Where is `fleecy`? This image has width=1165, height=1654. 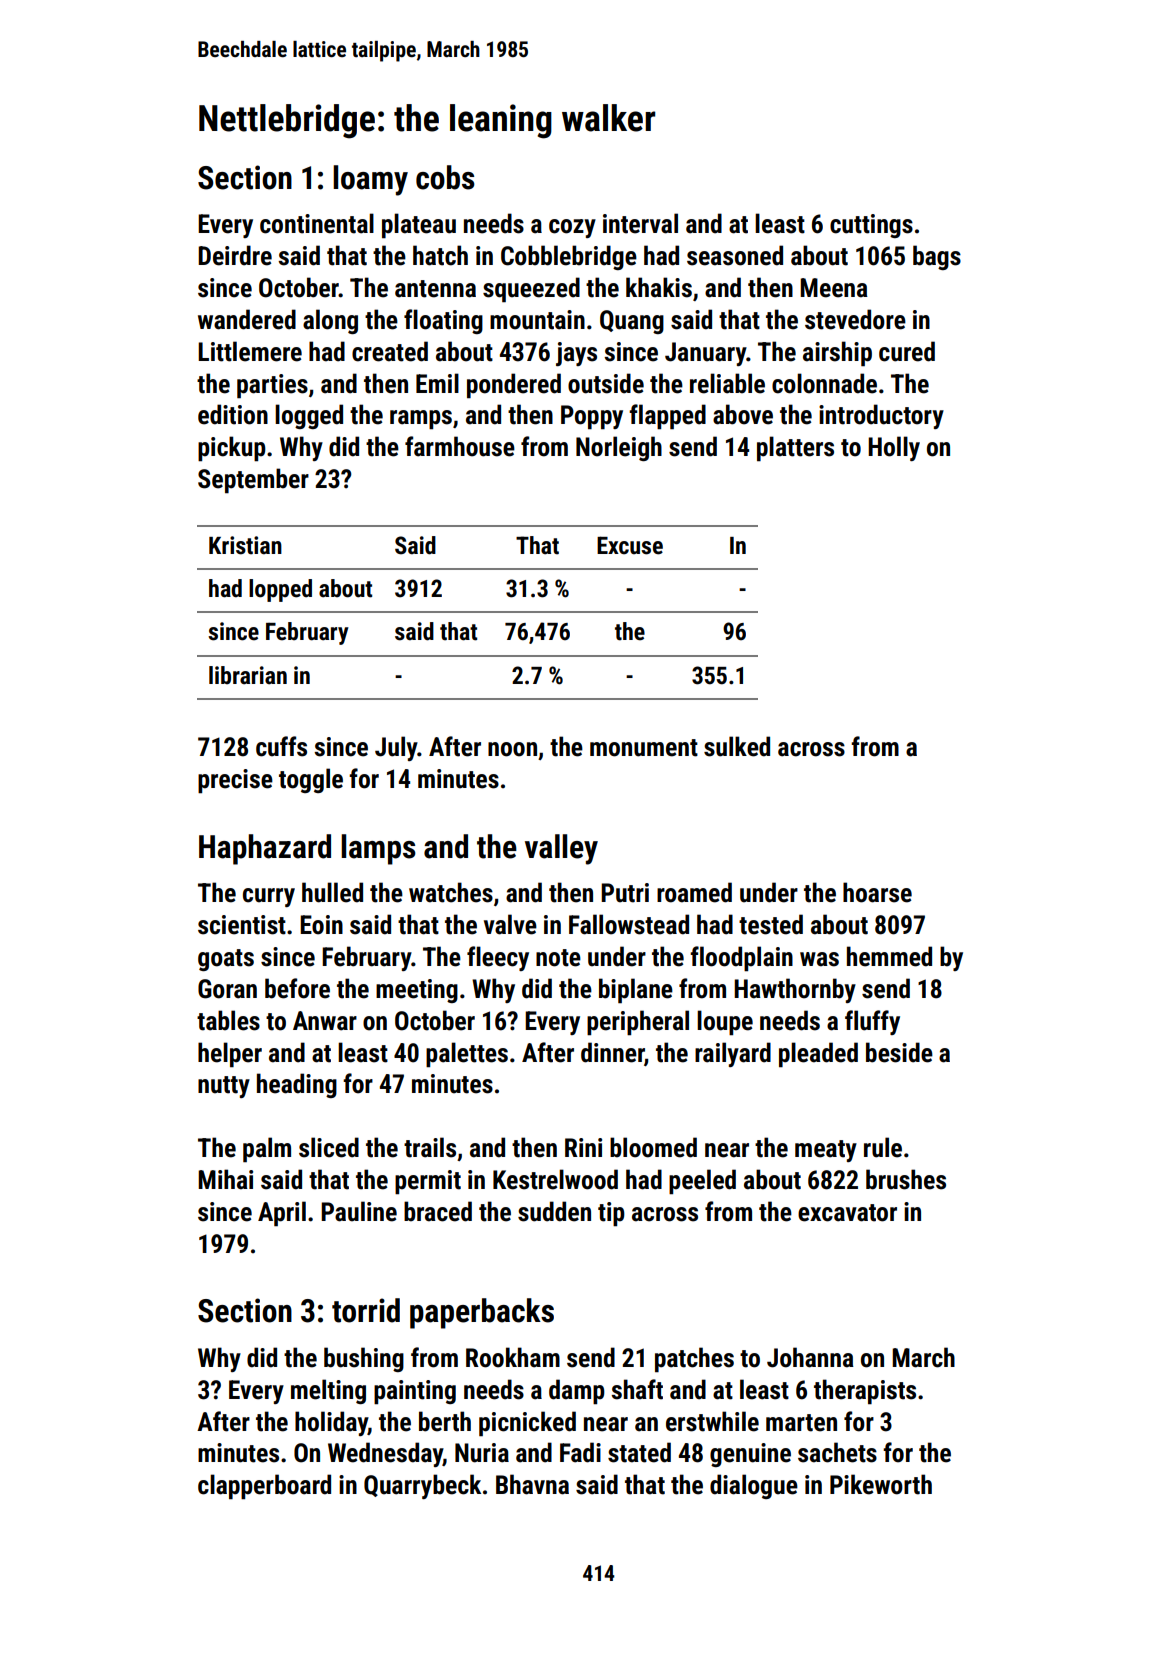
fleecy is located at coordinates (498, 958).
